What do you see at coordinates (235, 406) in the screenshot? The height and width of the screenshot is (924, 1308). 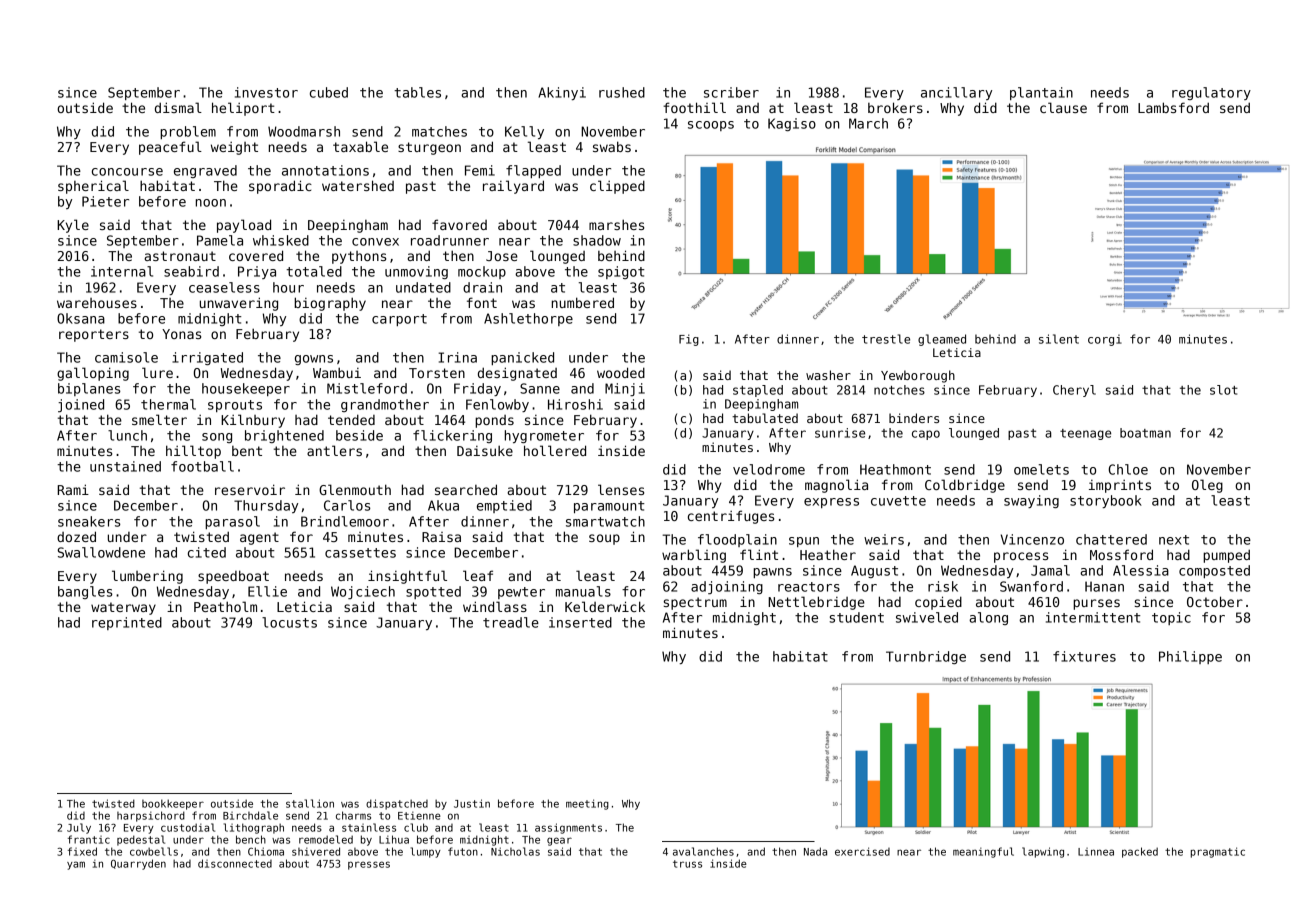 I see `sprouts` at bounding box center [235, 406].
